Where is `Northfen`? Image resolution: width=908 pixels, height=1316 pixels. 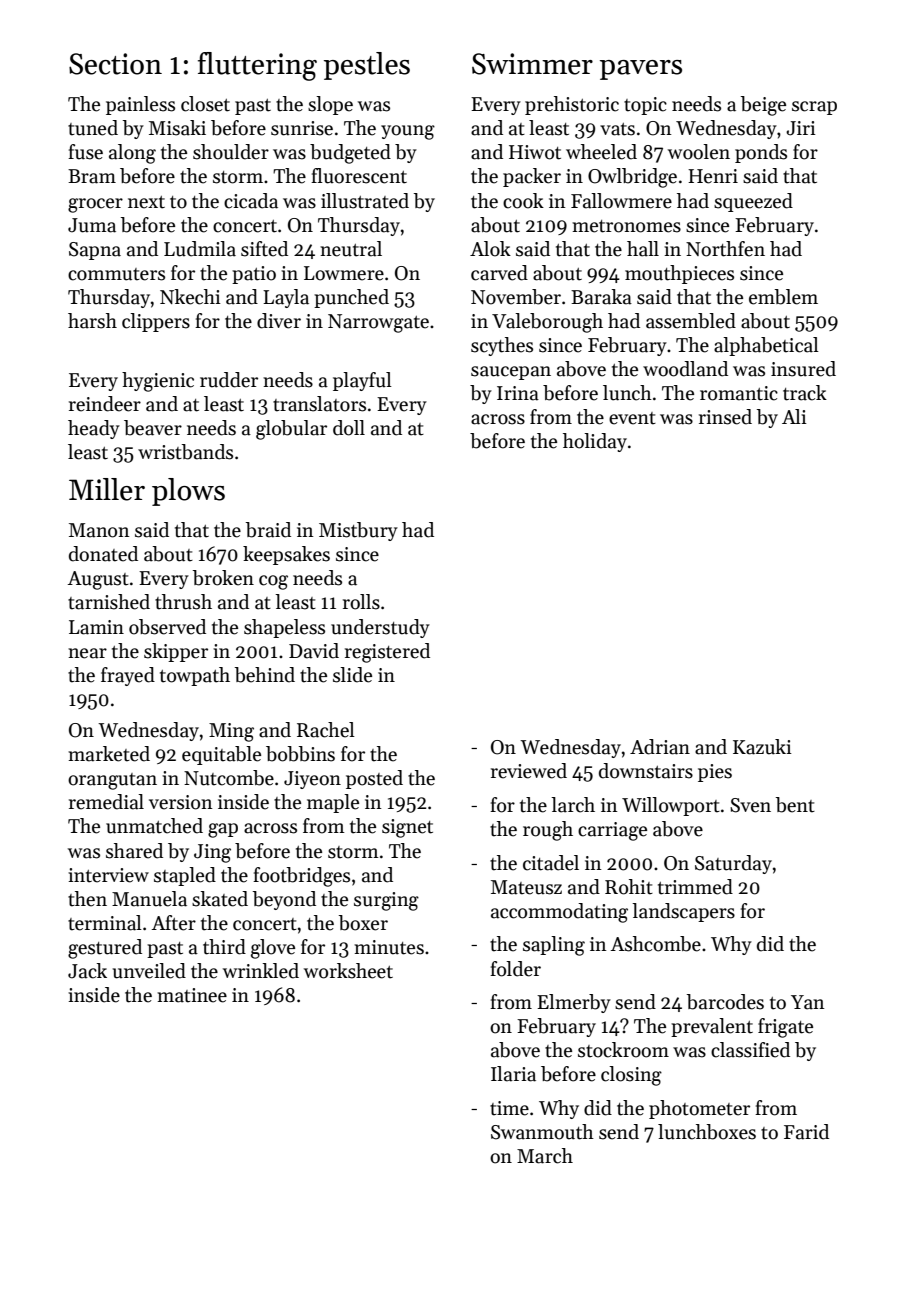
Northfen is located at coordinates (725, 249).
